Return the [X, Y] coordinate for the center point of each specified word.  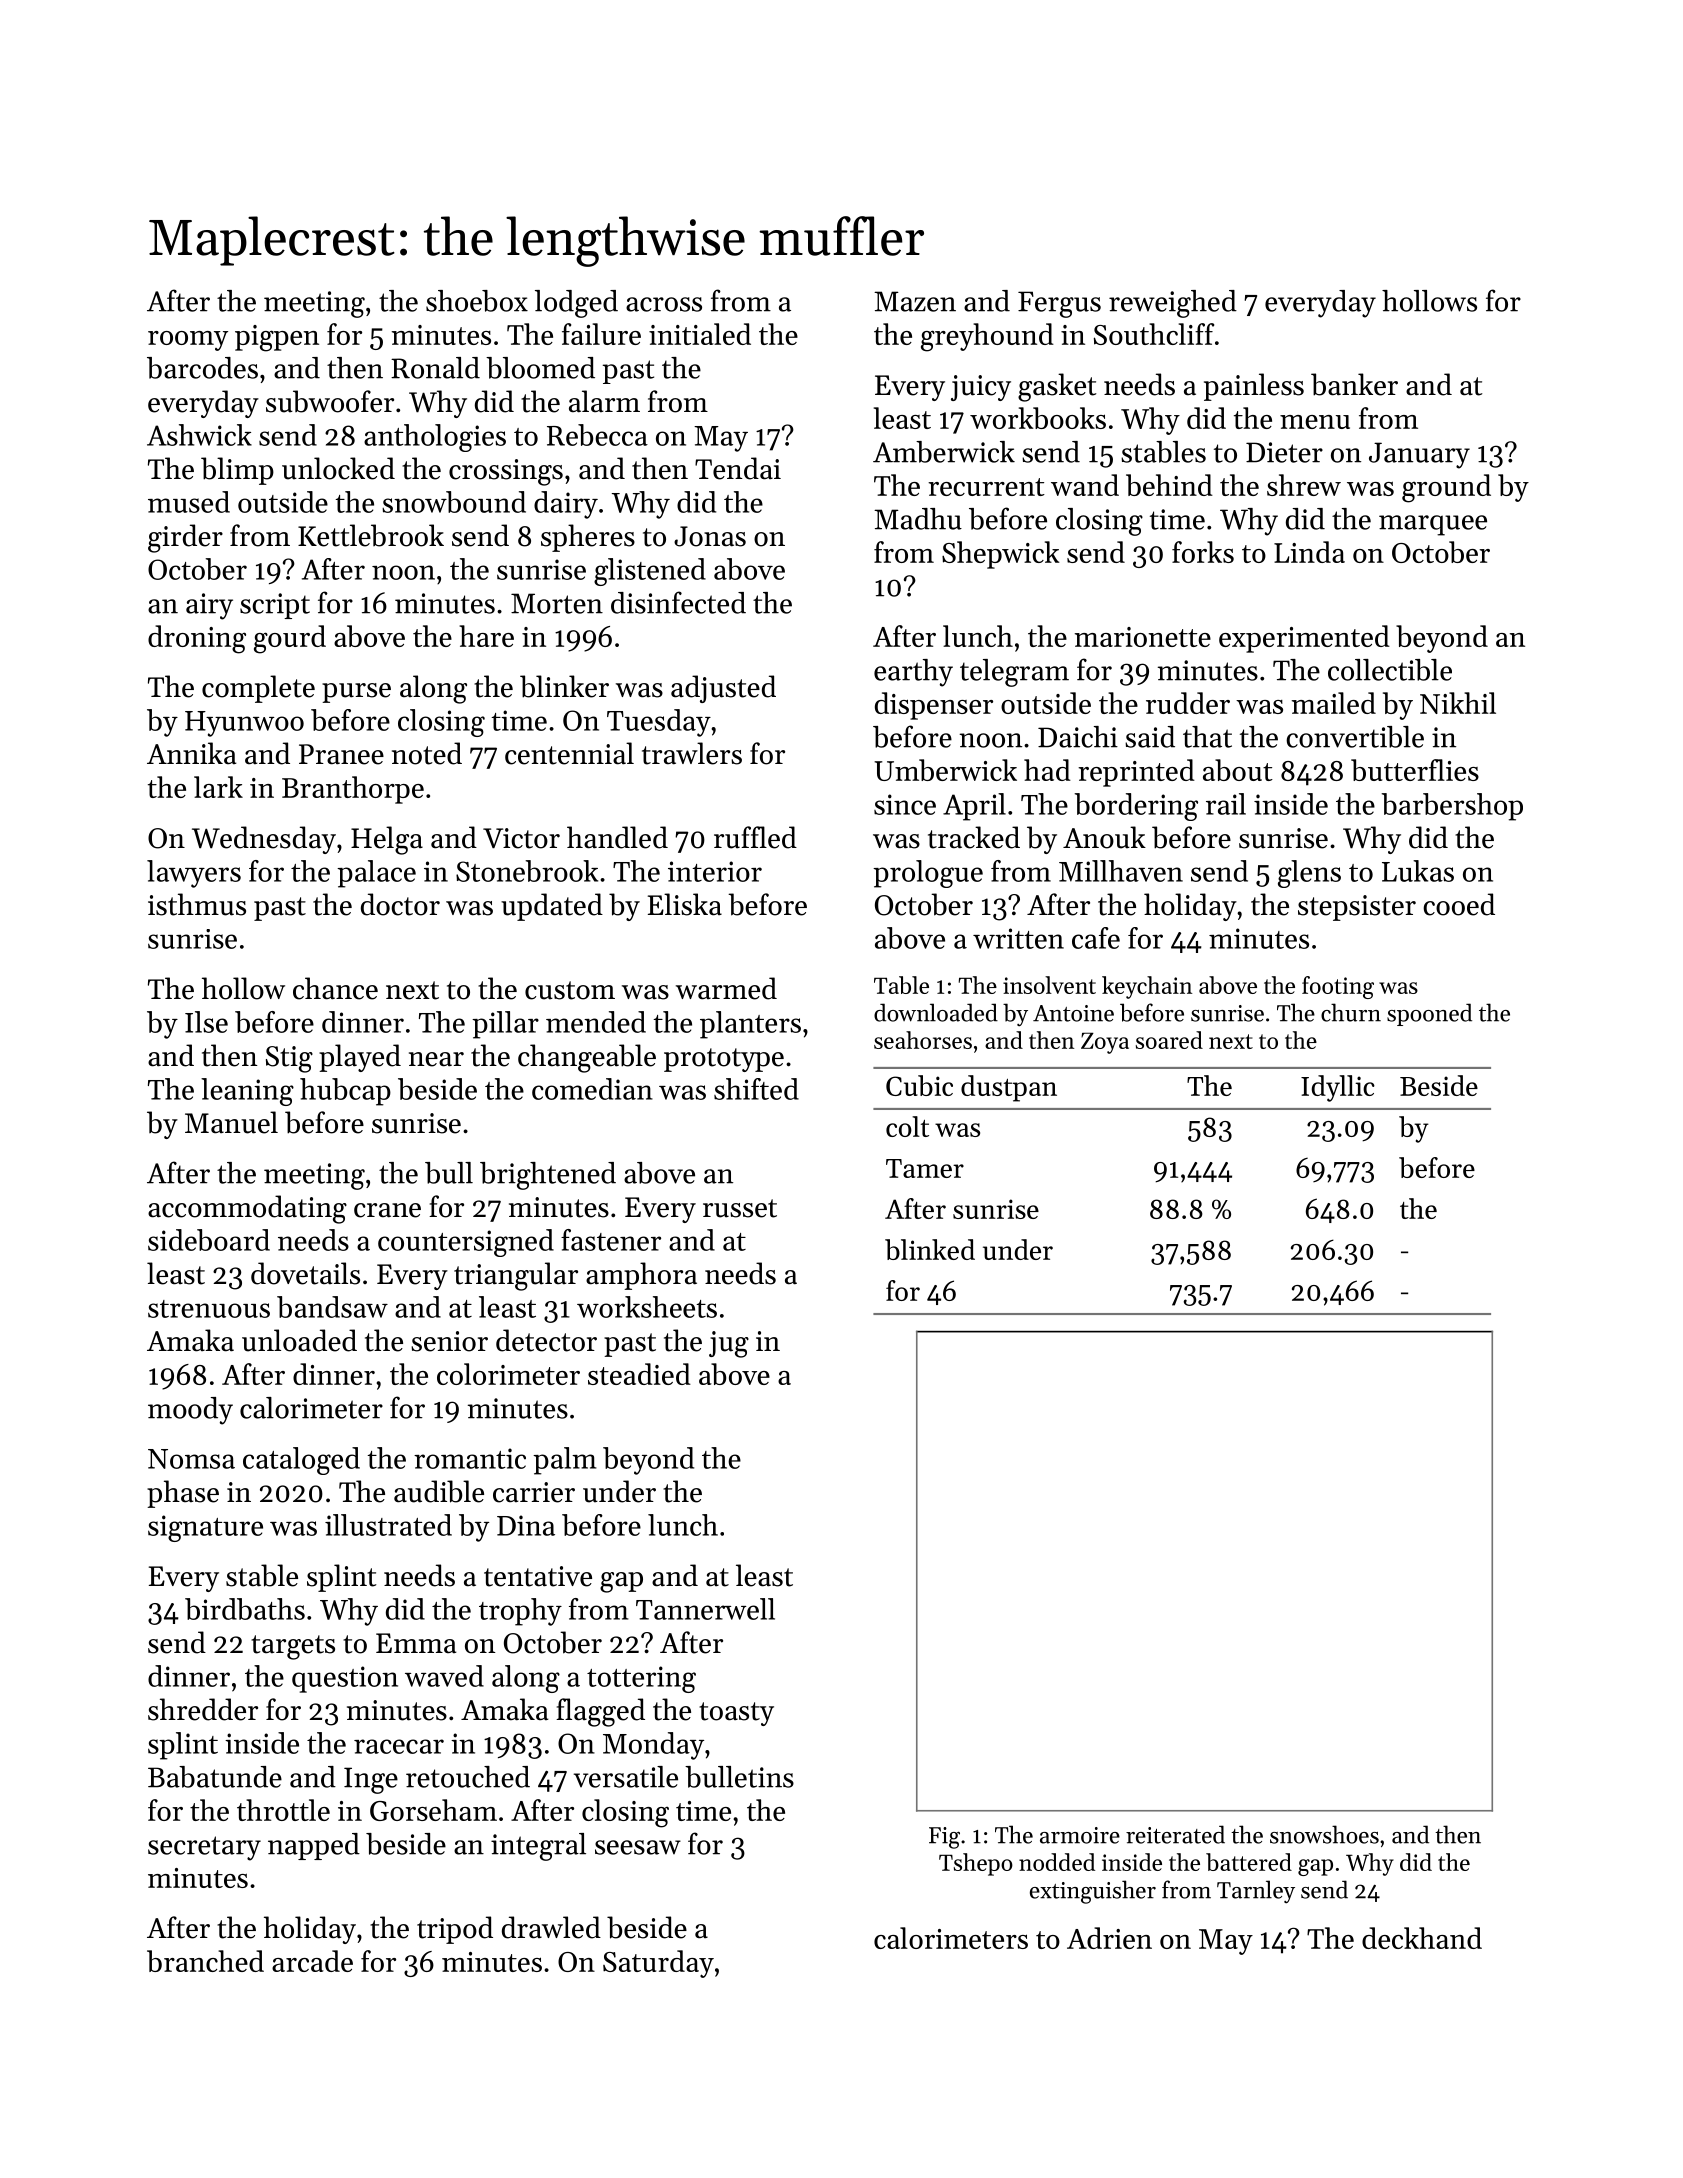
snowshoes [1324, 1834]
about [1238, 770]
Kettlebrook [371, 535]
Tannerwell [705, 1609]
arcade [312, 1961]
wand [1085, 485]
